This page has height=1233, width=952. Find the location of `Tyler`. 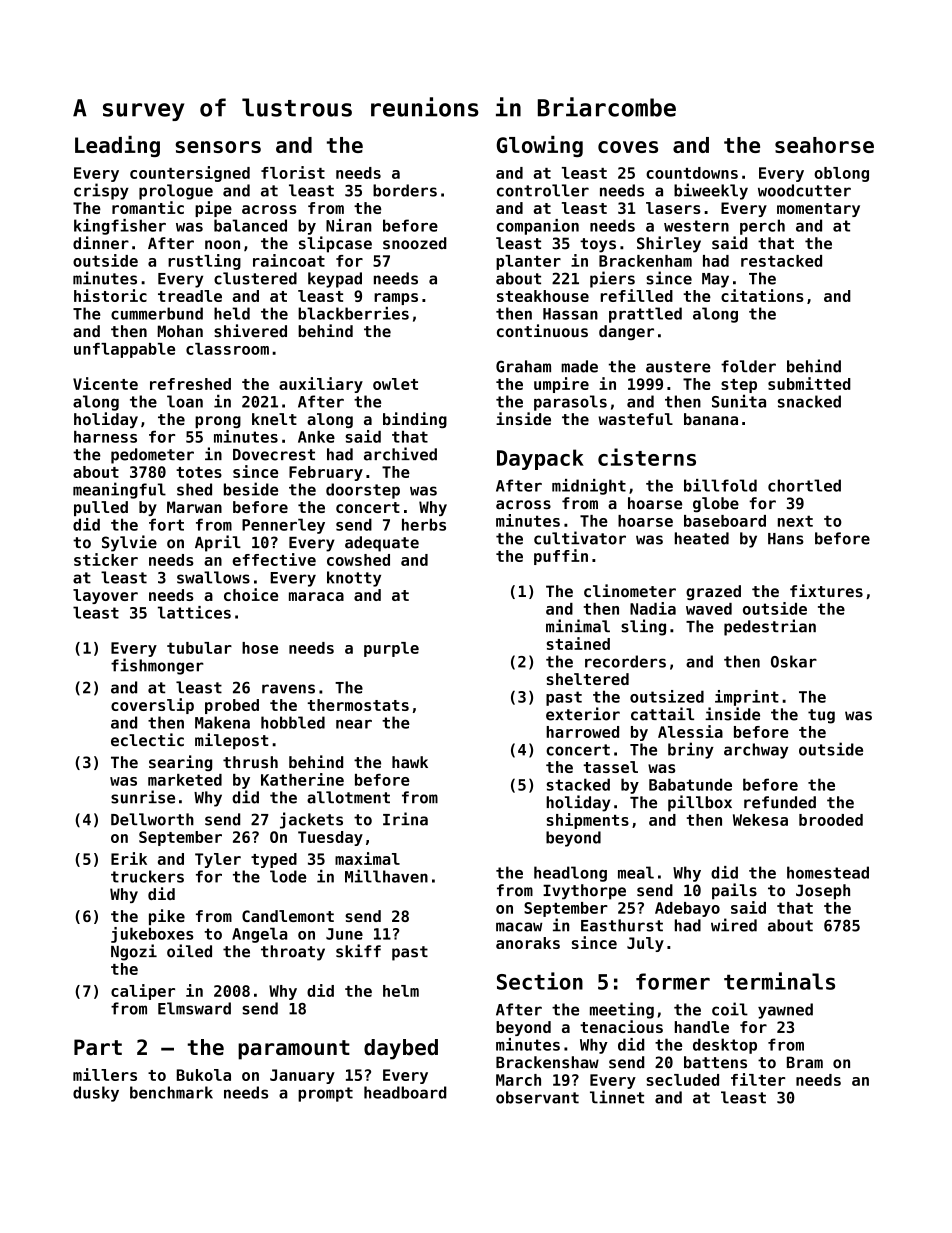

Tyler is located at coordinates (218, 860).
